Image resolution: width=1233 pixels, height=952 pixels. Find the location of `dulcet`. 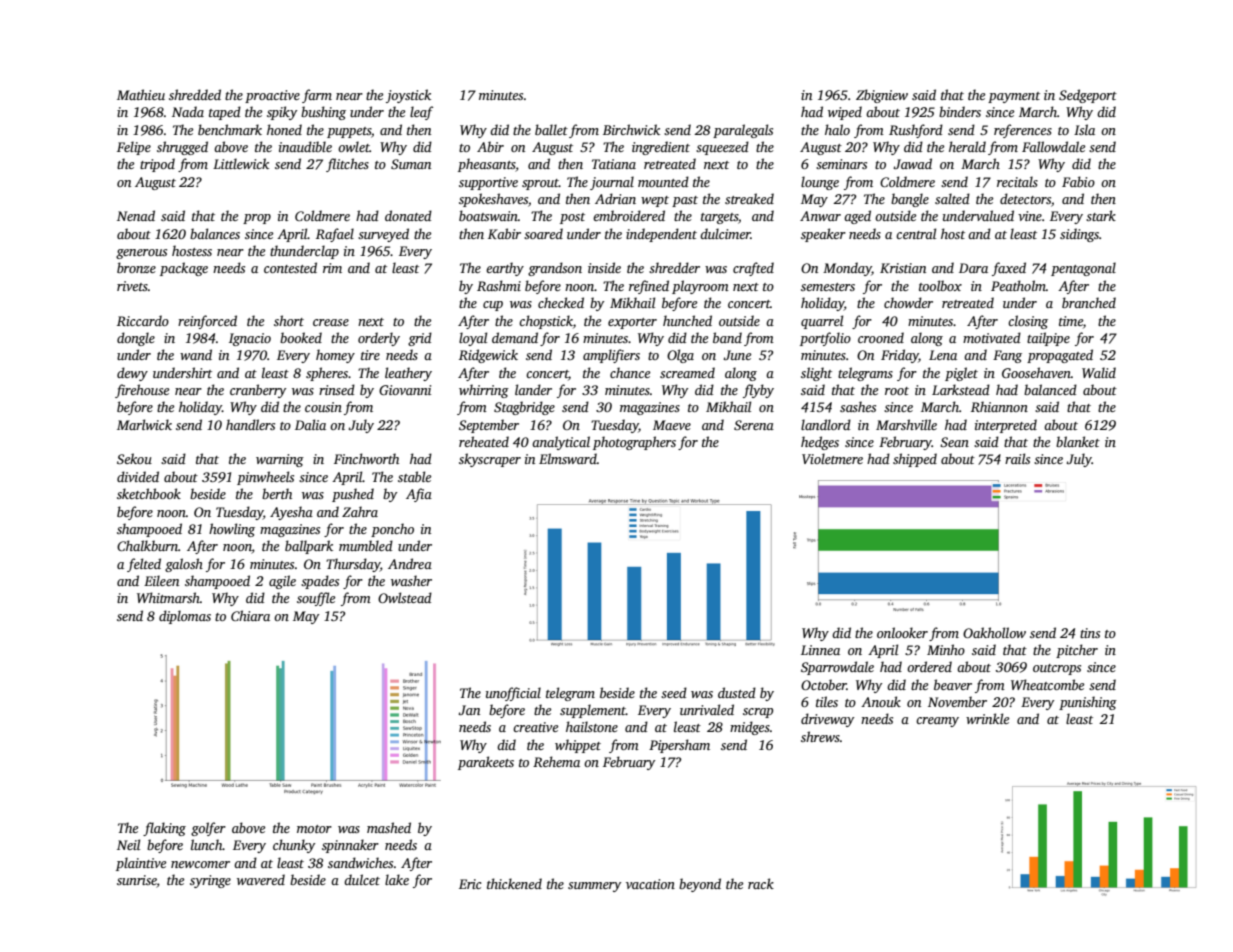

dulcet is located at coordinates (362, 879).
